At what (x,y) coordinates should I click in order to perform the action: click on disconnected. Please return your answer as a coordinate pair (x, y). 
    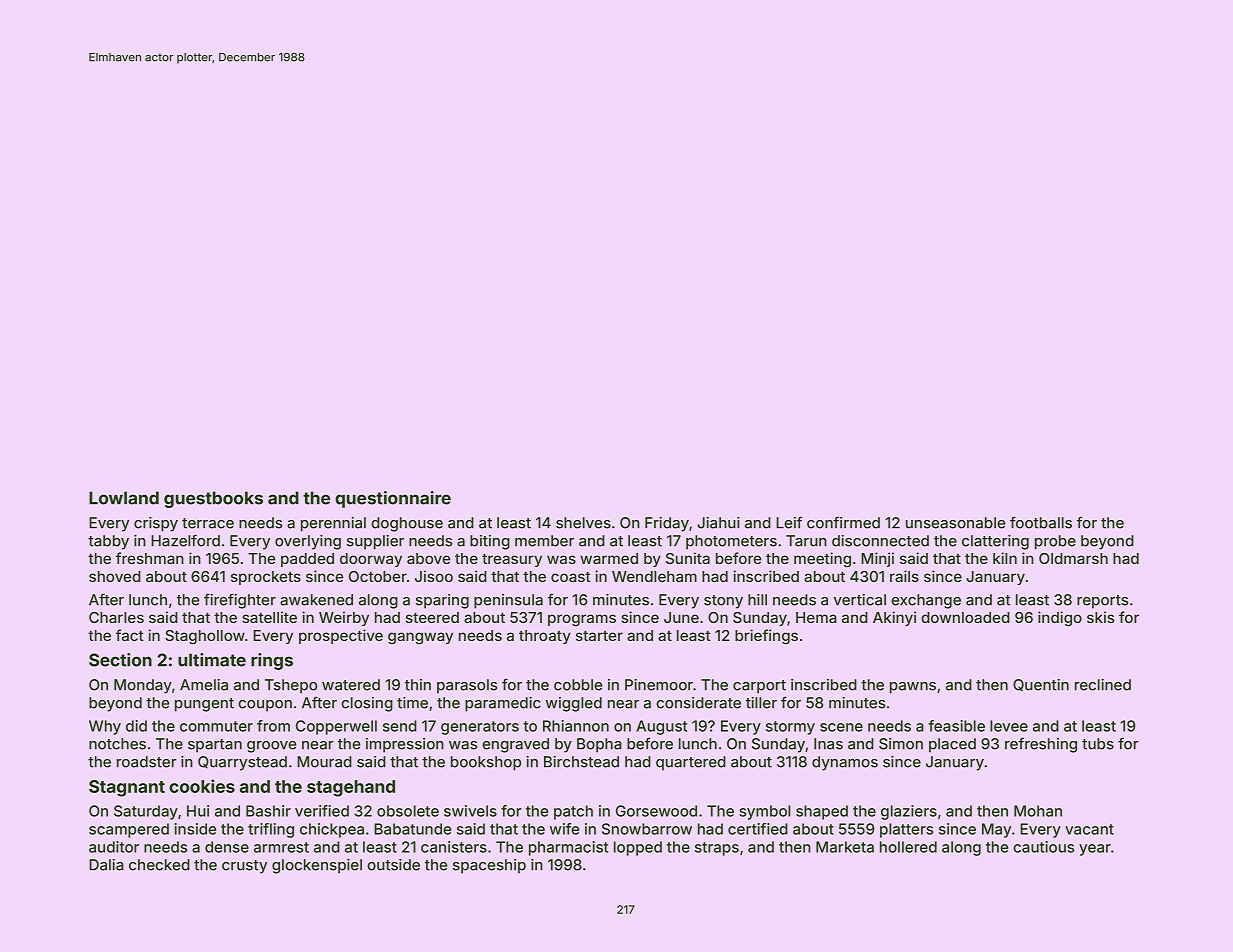
    Looking at the image, I should click on (880, 541).
